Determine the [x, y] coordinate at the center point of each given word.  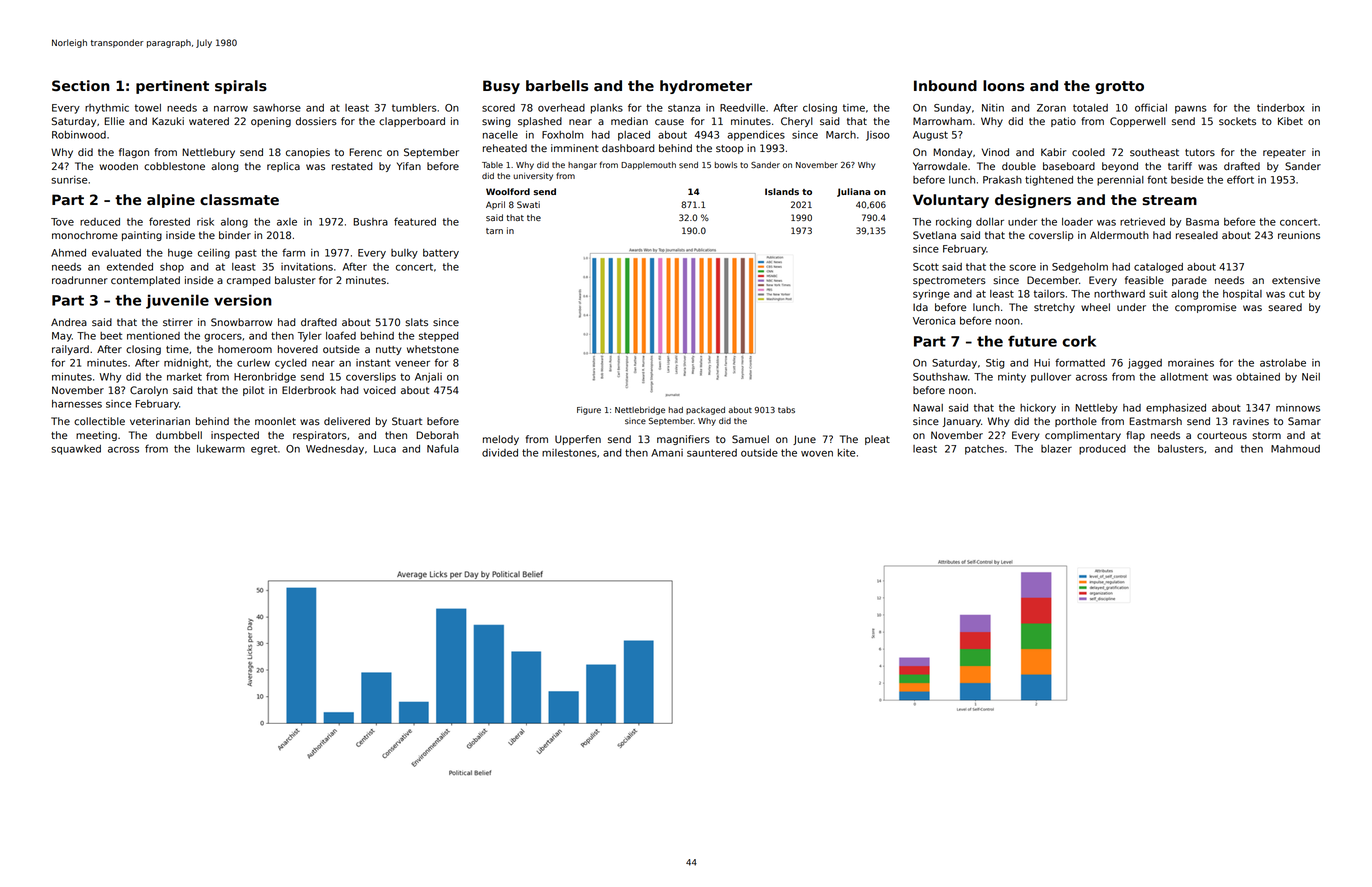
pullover [1051, 378]
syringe [931, 295]
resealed [1197, 235]
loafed [341, 335]
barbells [557, 86]
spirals [241, 87]
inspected [235, 436]
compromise [1205, 308]
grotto [1119, 87]
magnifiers [683, 440]
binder [235, 235]
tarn [494, 231]
